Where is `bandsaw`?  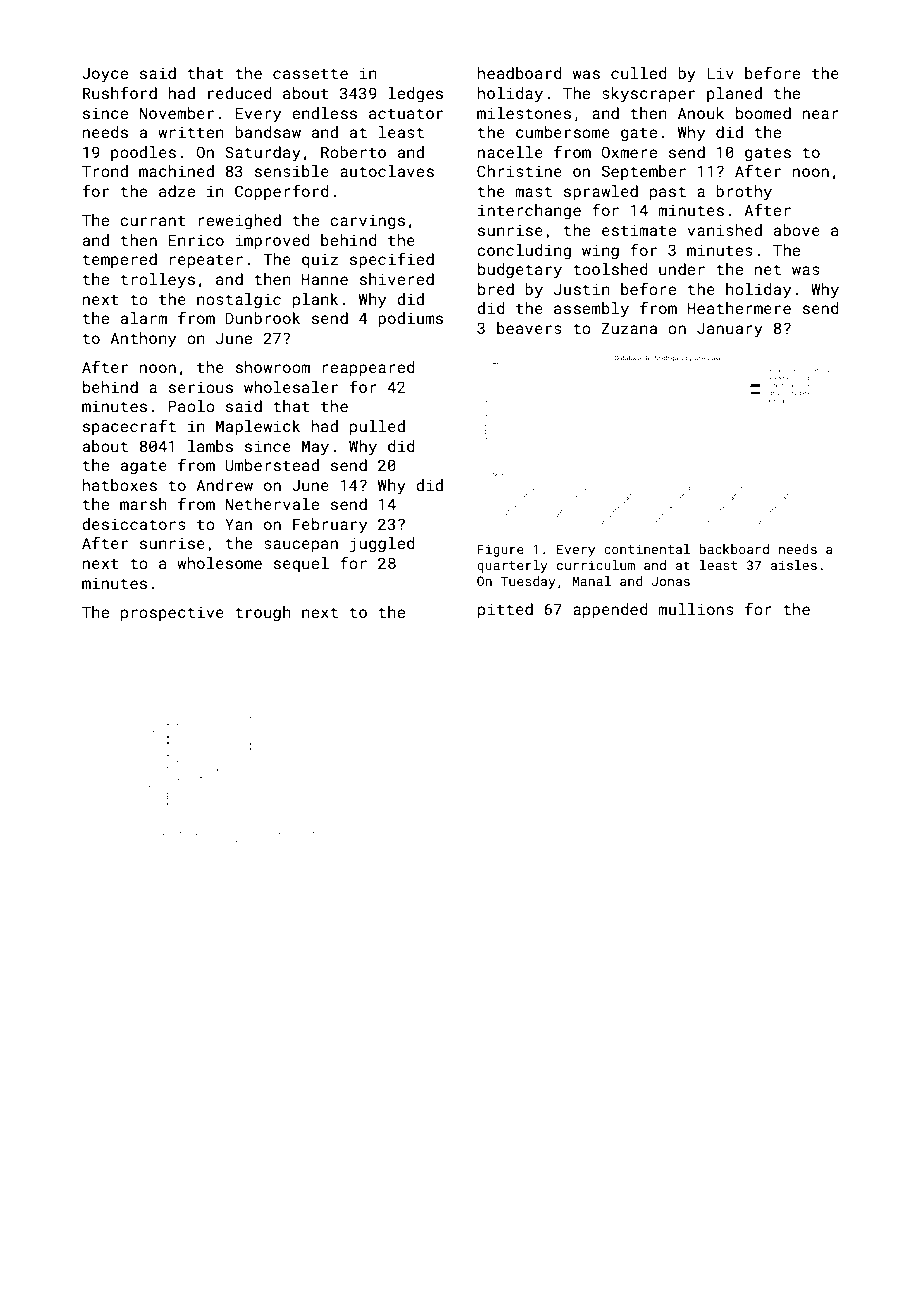
bandsaw is located at coordinates (268, 132).
